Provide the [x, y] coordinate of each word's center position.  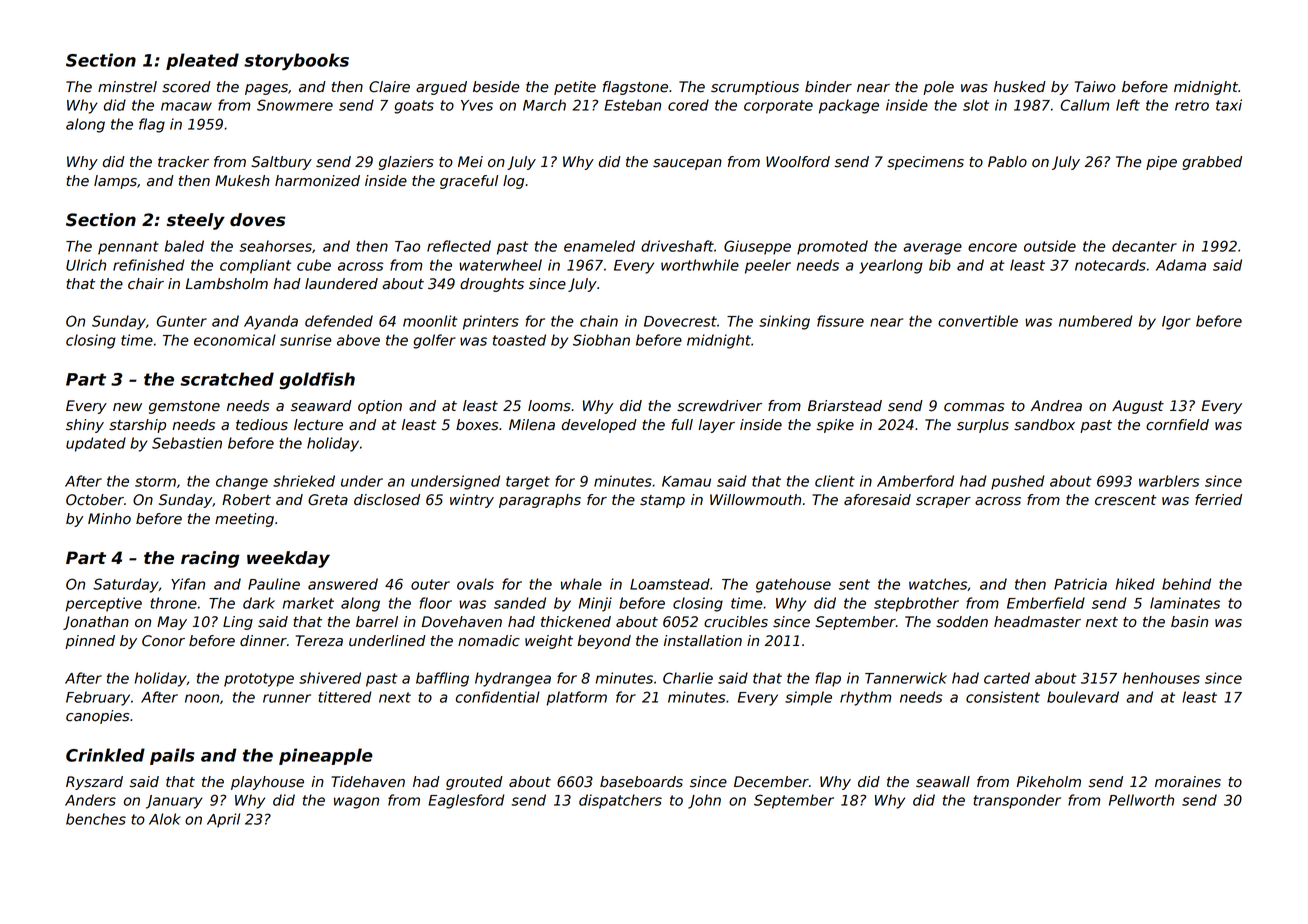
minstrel [127, 87]
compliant [255, 266]
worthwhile [700, 265]
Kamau [686, 481]
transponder [1017, 801]
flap [828, 679]
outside [1050, 246]
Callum [1084, 105]
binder [828, 87]
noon [202, 698]
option [380, 407]
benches [96, 819]
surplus [983, 426]
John [704, 801]
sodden [962, 622]
